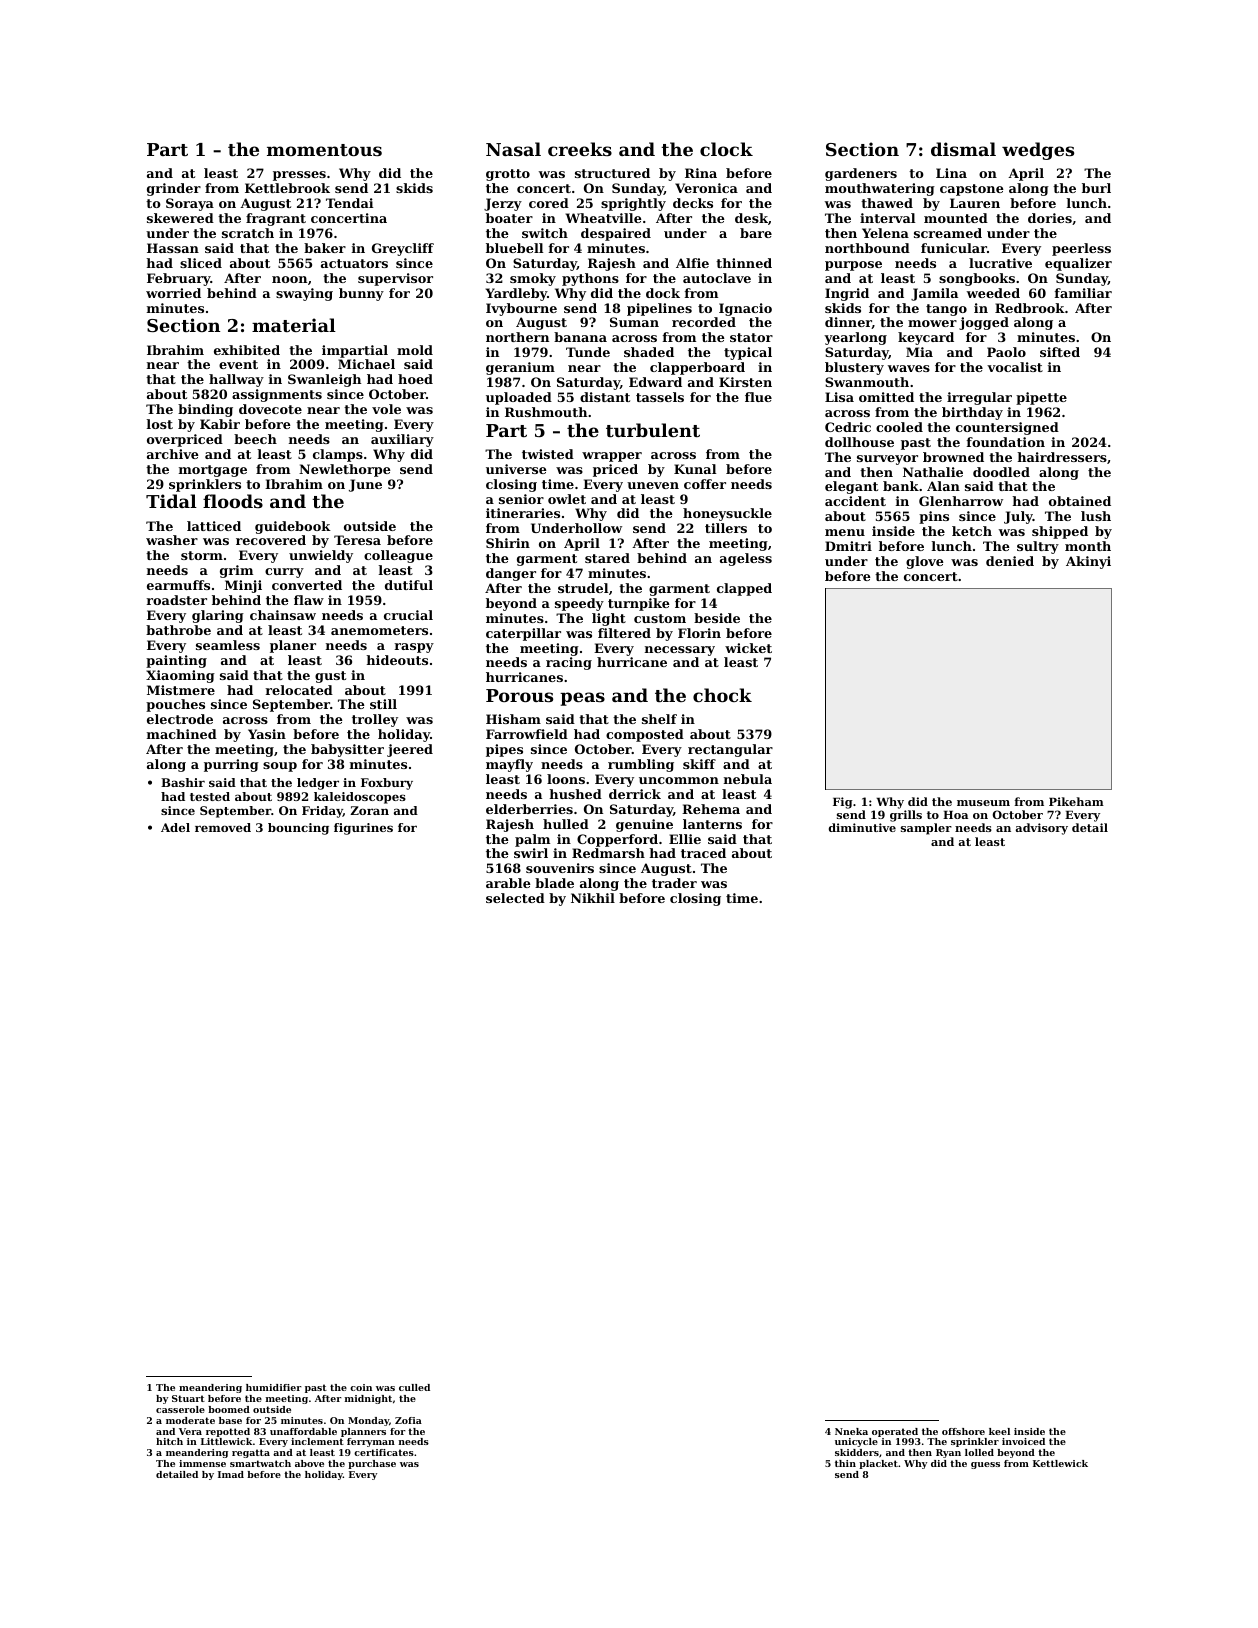  What do you see at coordinates (519, 398) in the page?
I see `uploaded` at bounding box center [519, 398].
